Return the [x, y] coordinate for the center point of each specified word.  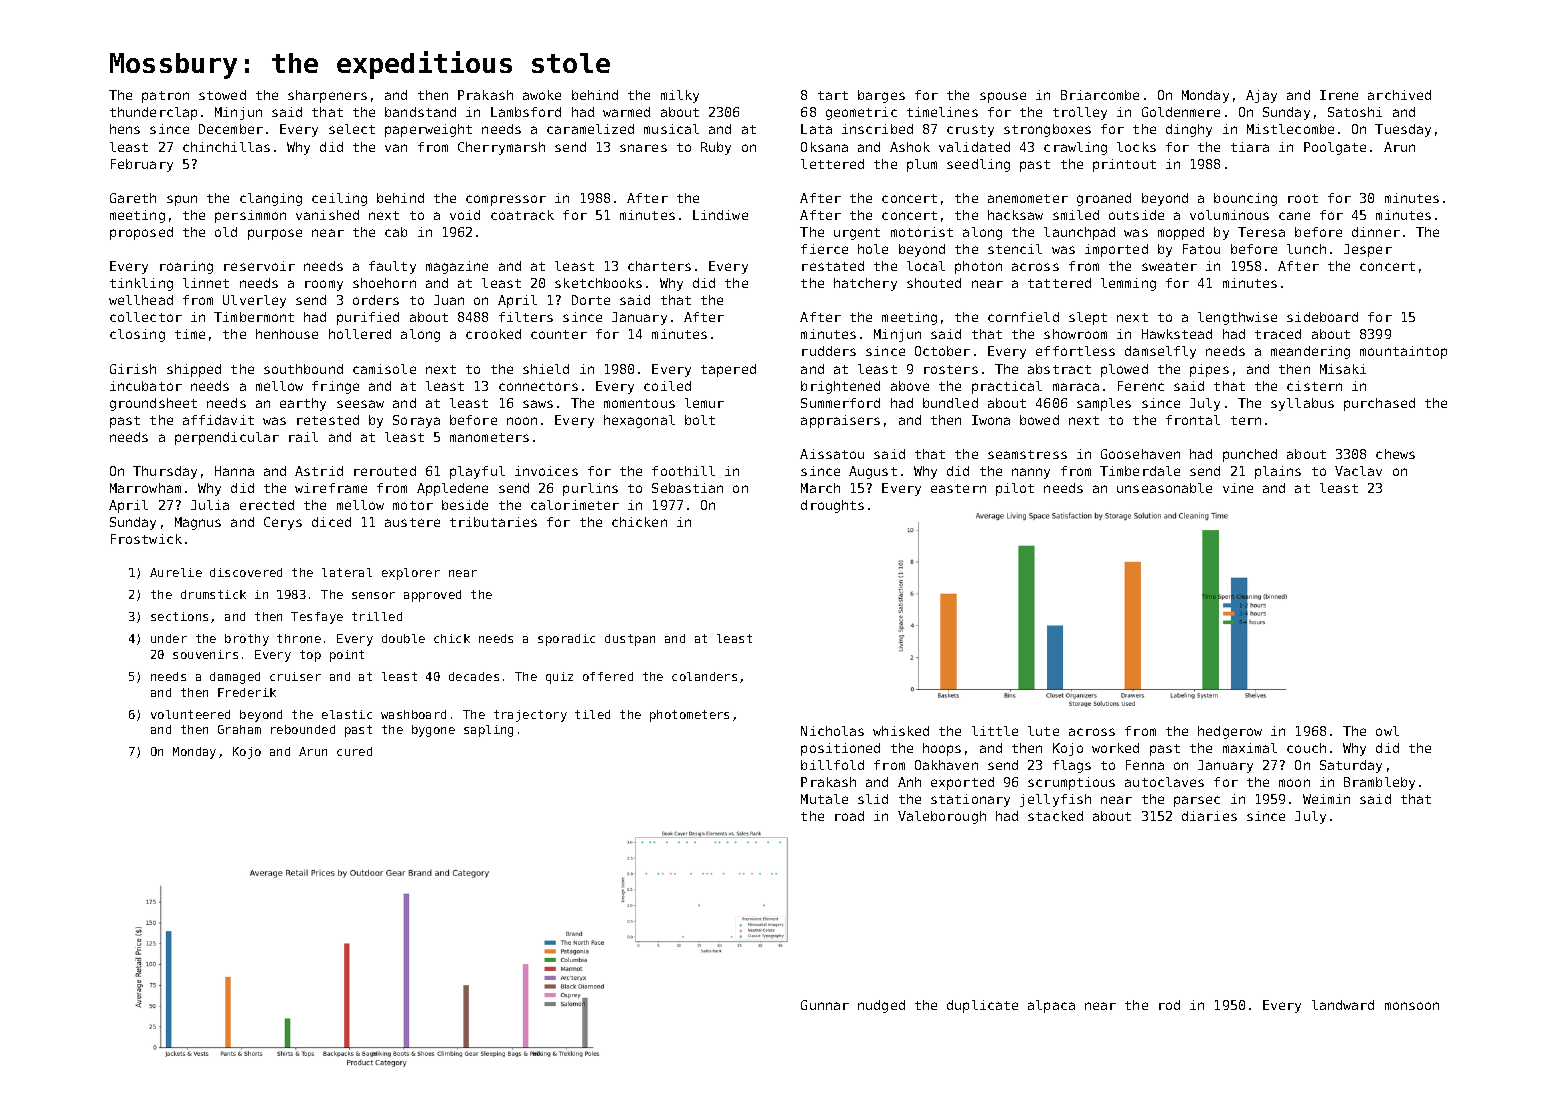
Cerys [283, 523]
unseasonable [1164, 488]
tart [833, 95]
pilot [1015, 489]
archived [1399, 95]
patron [165, 97]
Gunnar [825, 1005]
